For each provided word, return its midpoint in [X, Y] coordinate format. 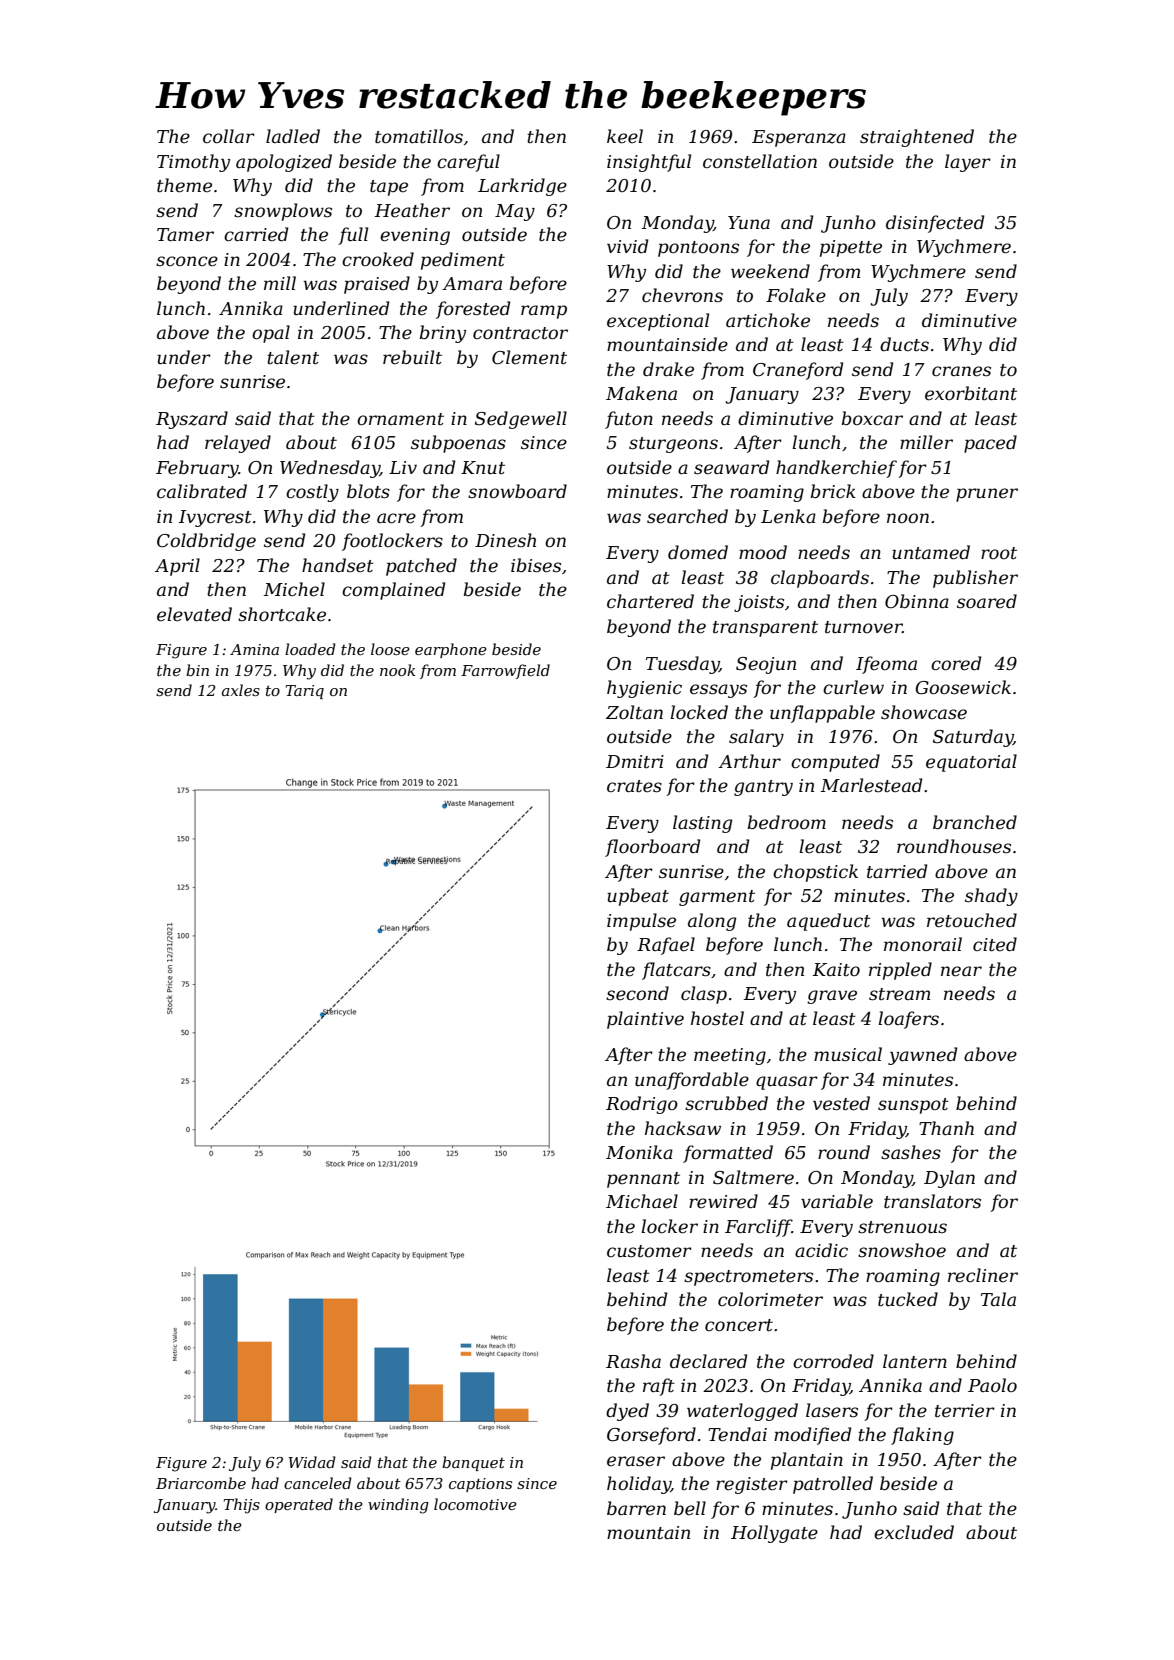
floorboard [652, 848]
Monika [639, 1152]
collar [229, 136]
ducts [904, 344]
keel [625, 136]
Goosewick [963, 687]
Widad [312, 1462]
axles [241, 690]
